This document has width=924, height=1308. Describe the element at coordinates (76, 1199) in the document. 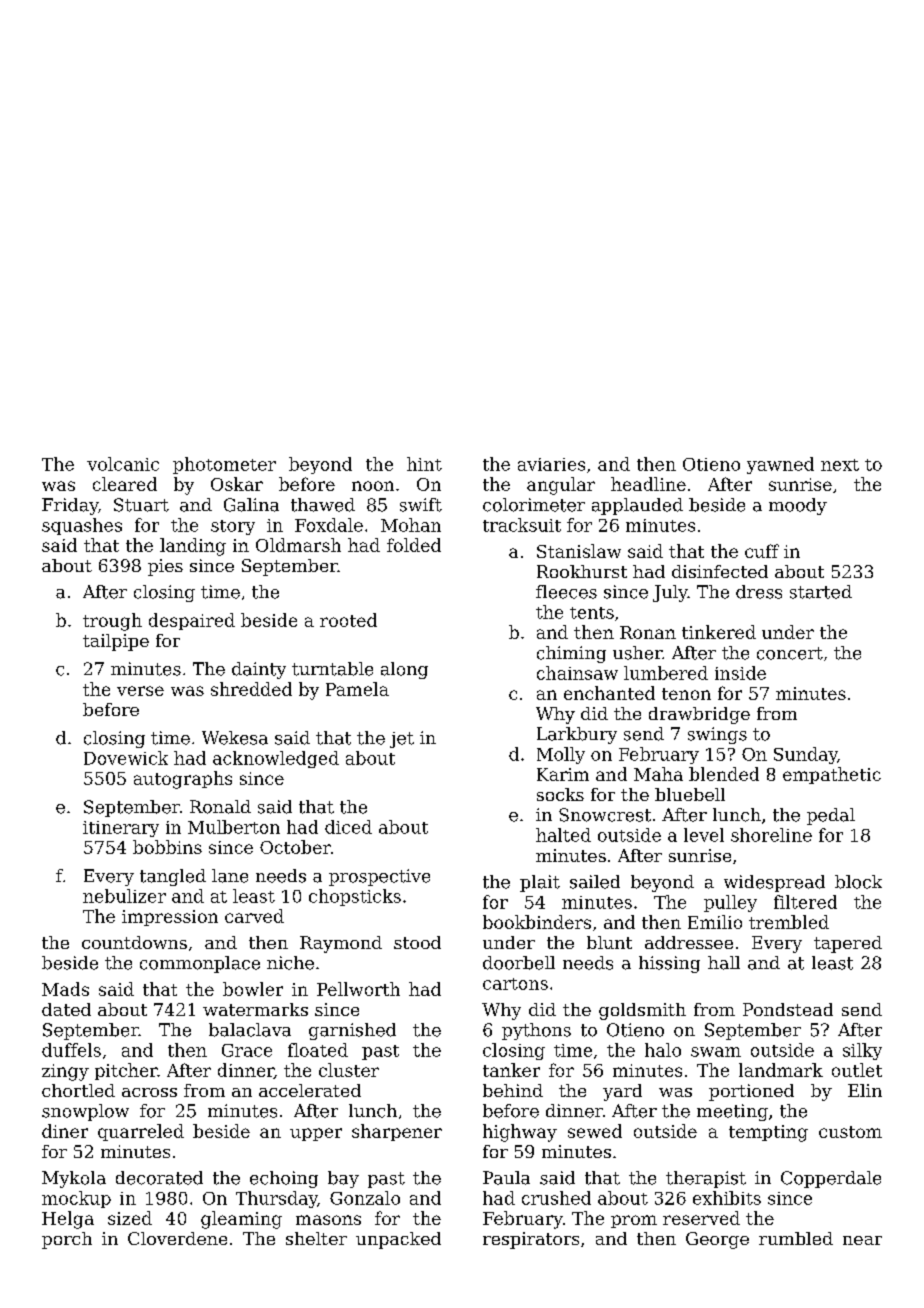

I see `mockup` at that location.
